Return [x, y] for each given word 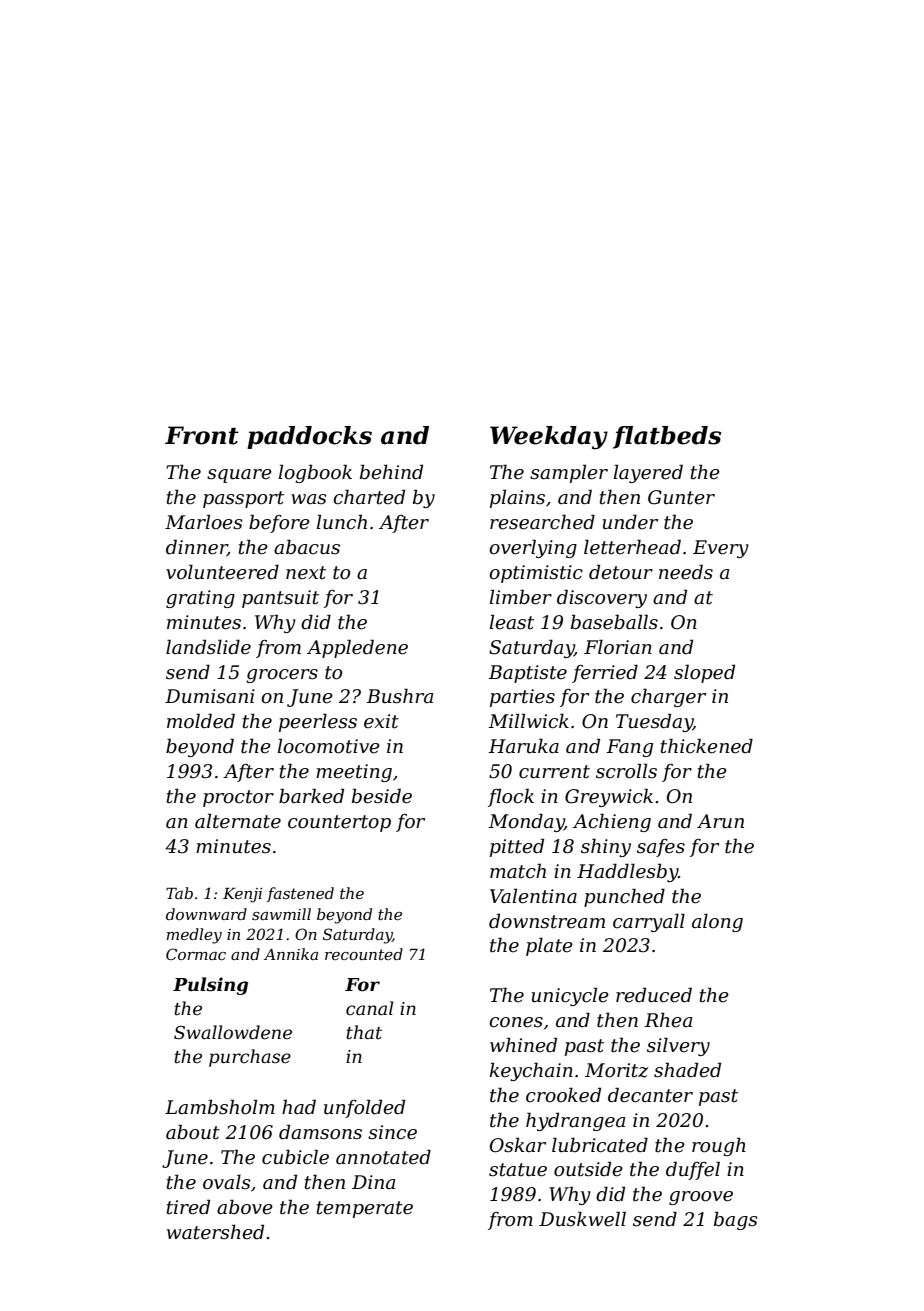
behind [391, 472]
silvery [678, 1046]
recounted [364, 954]
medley [194, 936]
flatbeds [667, 437]
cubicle [295, 1157]
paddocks [309, 437]
